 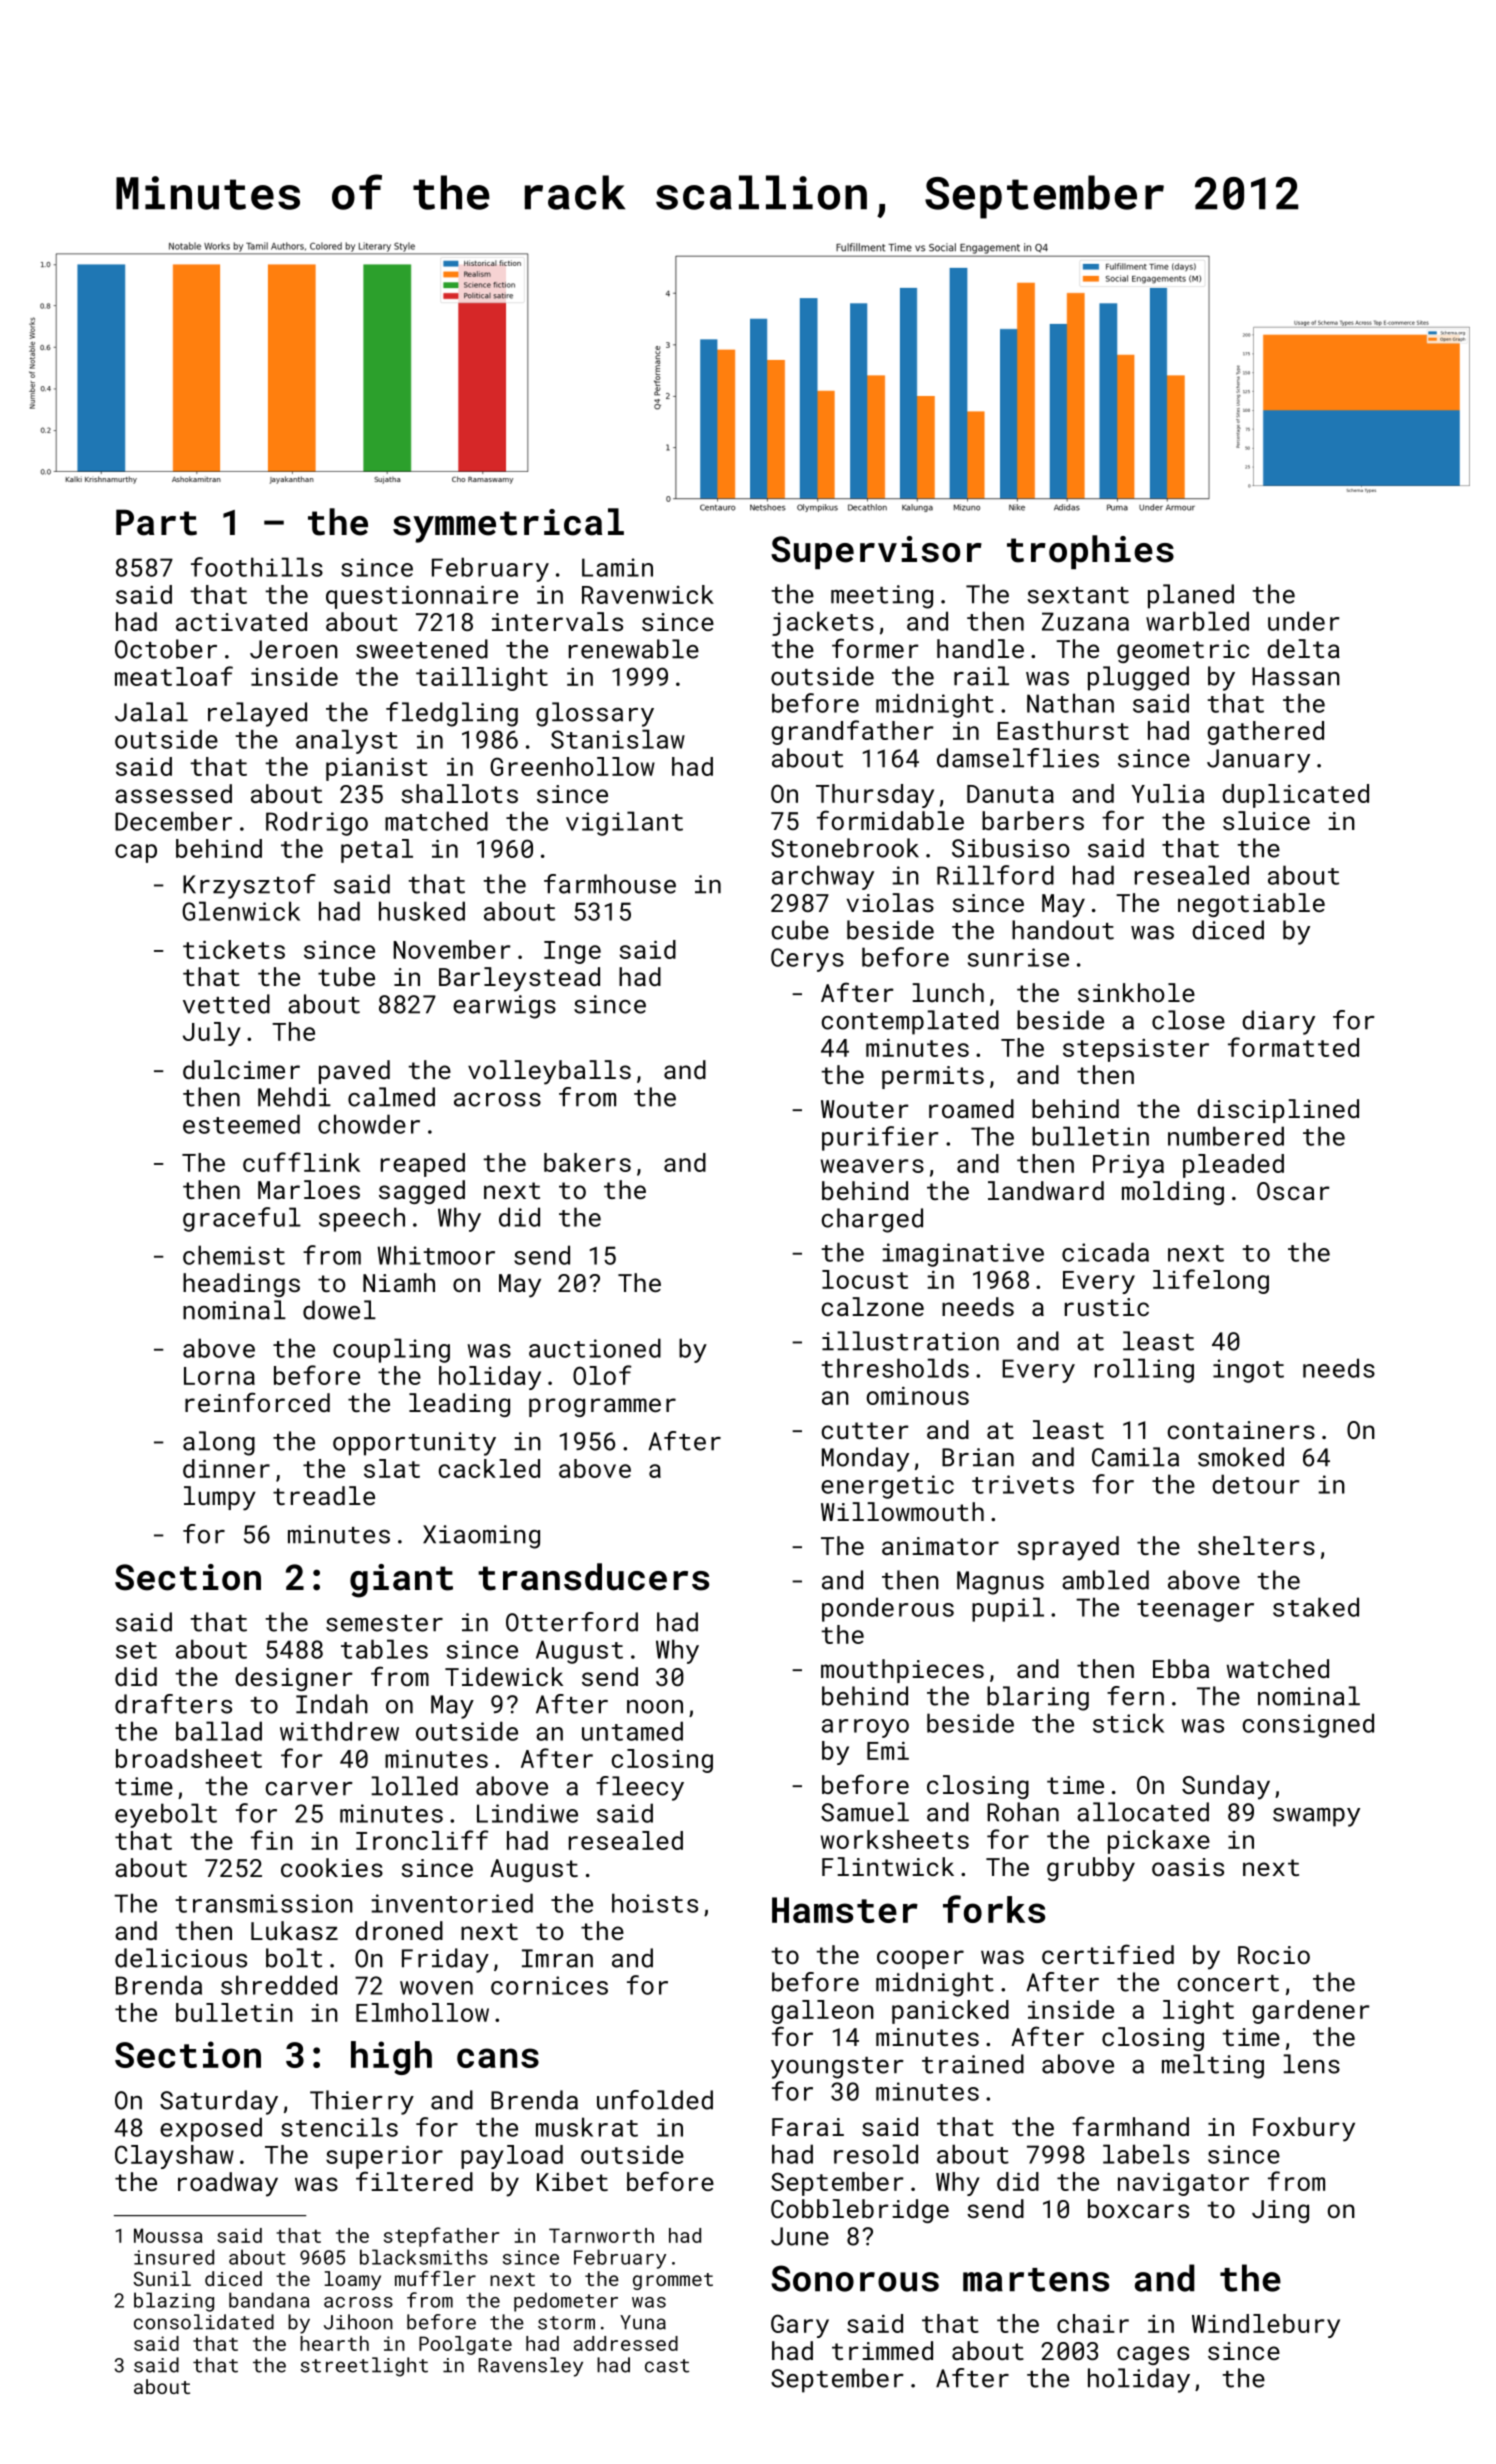 What do you see at coordinates (1191, 596) in the screenshot?
I see `planed` at bounding box center [1191, 596].
